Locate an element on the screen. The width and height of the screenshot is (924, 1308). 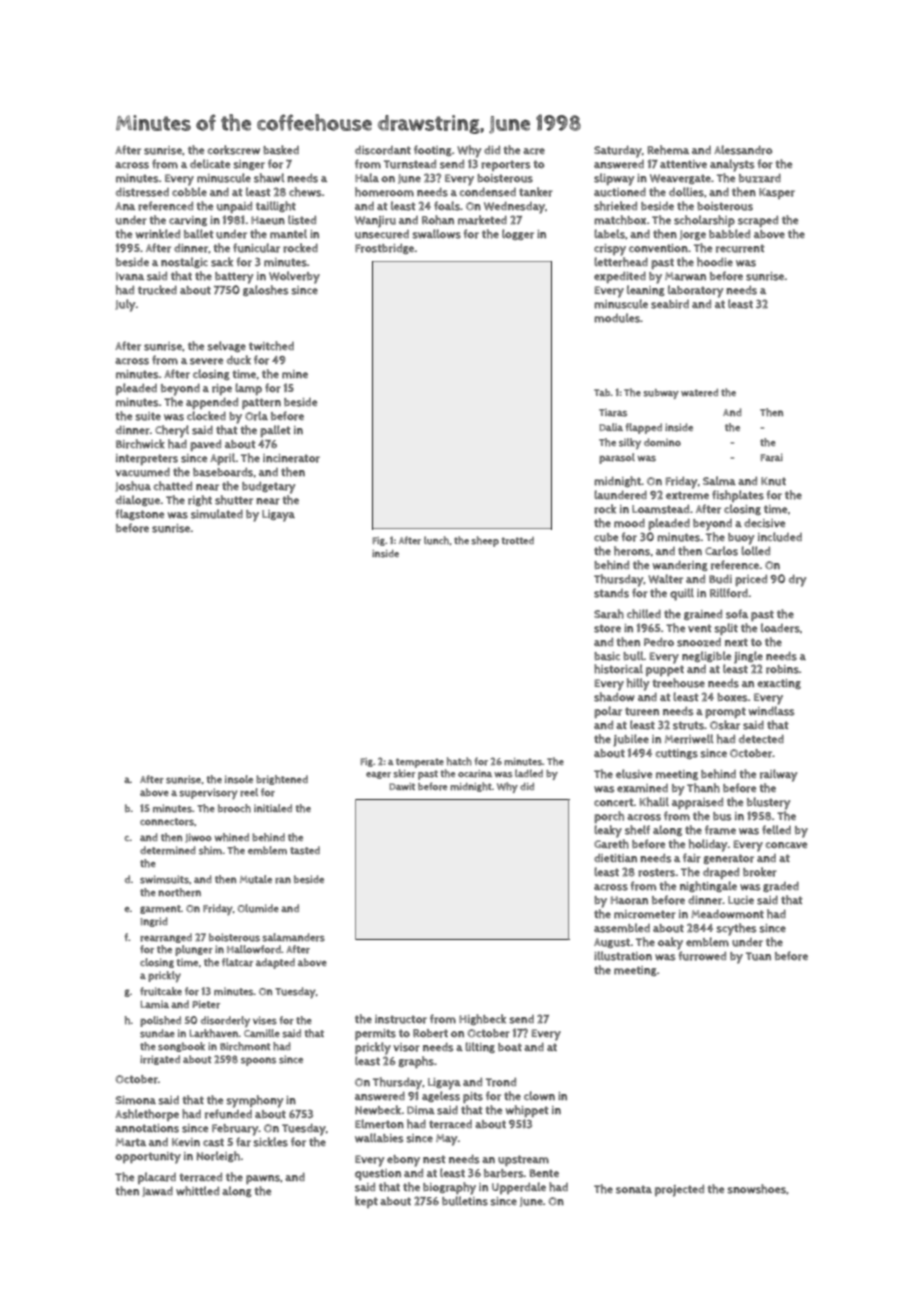
furrowed is located at coordinates (702, 956).
